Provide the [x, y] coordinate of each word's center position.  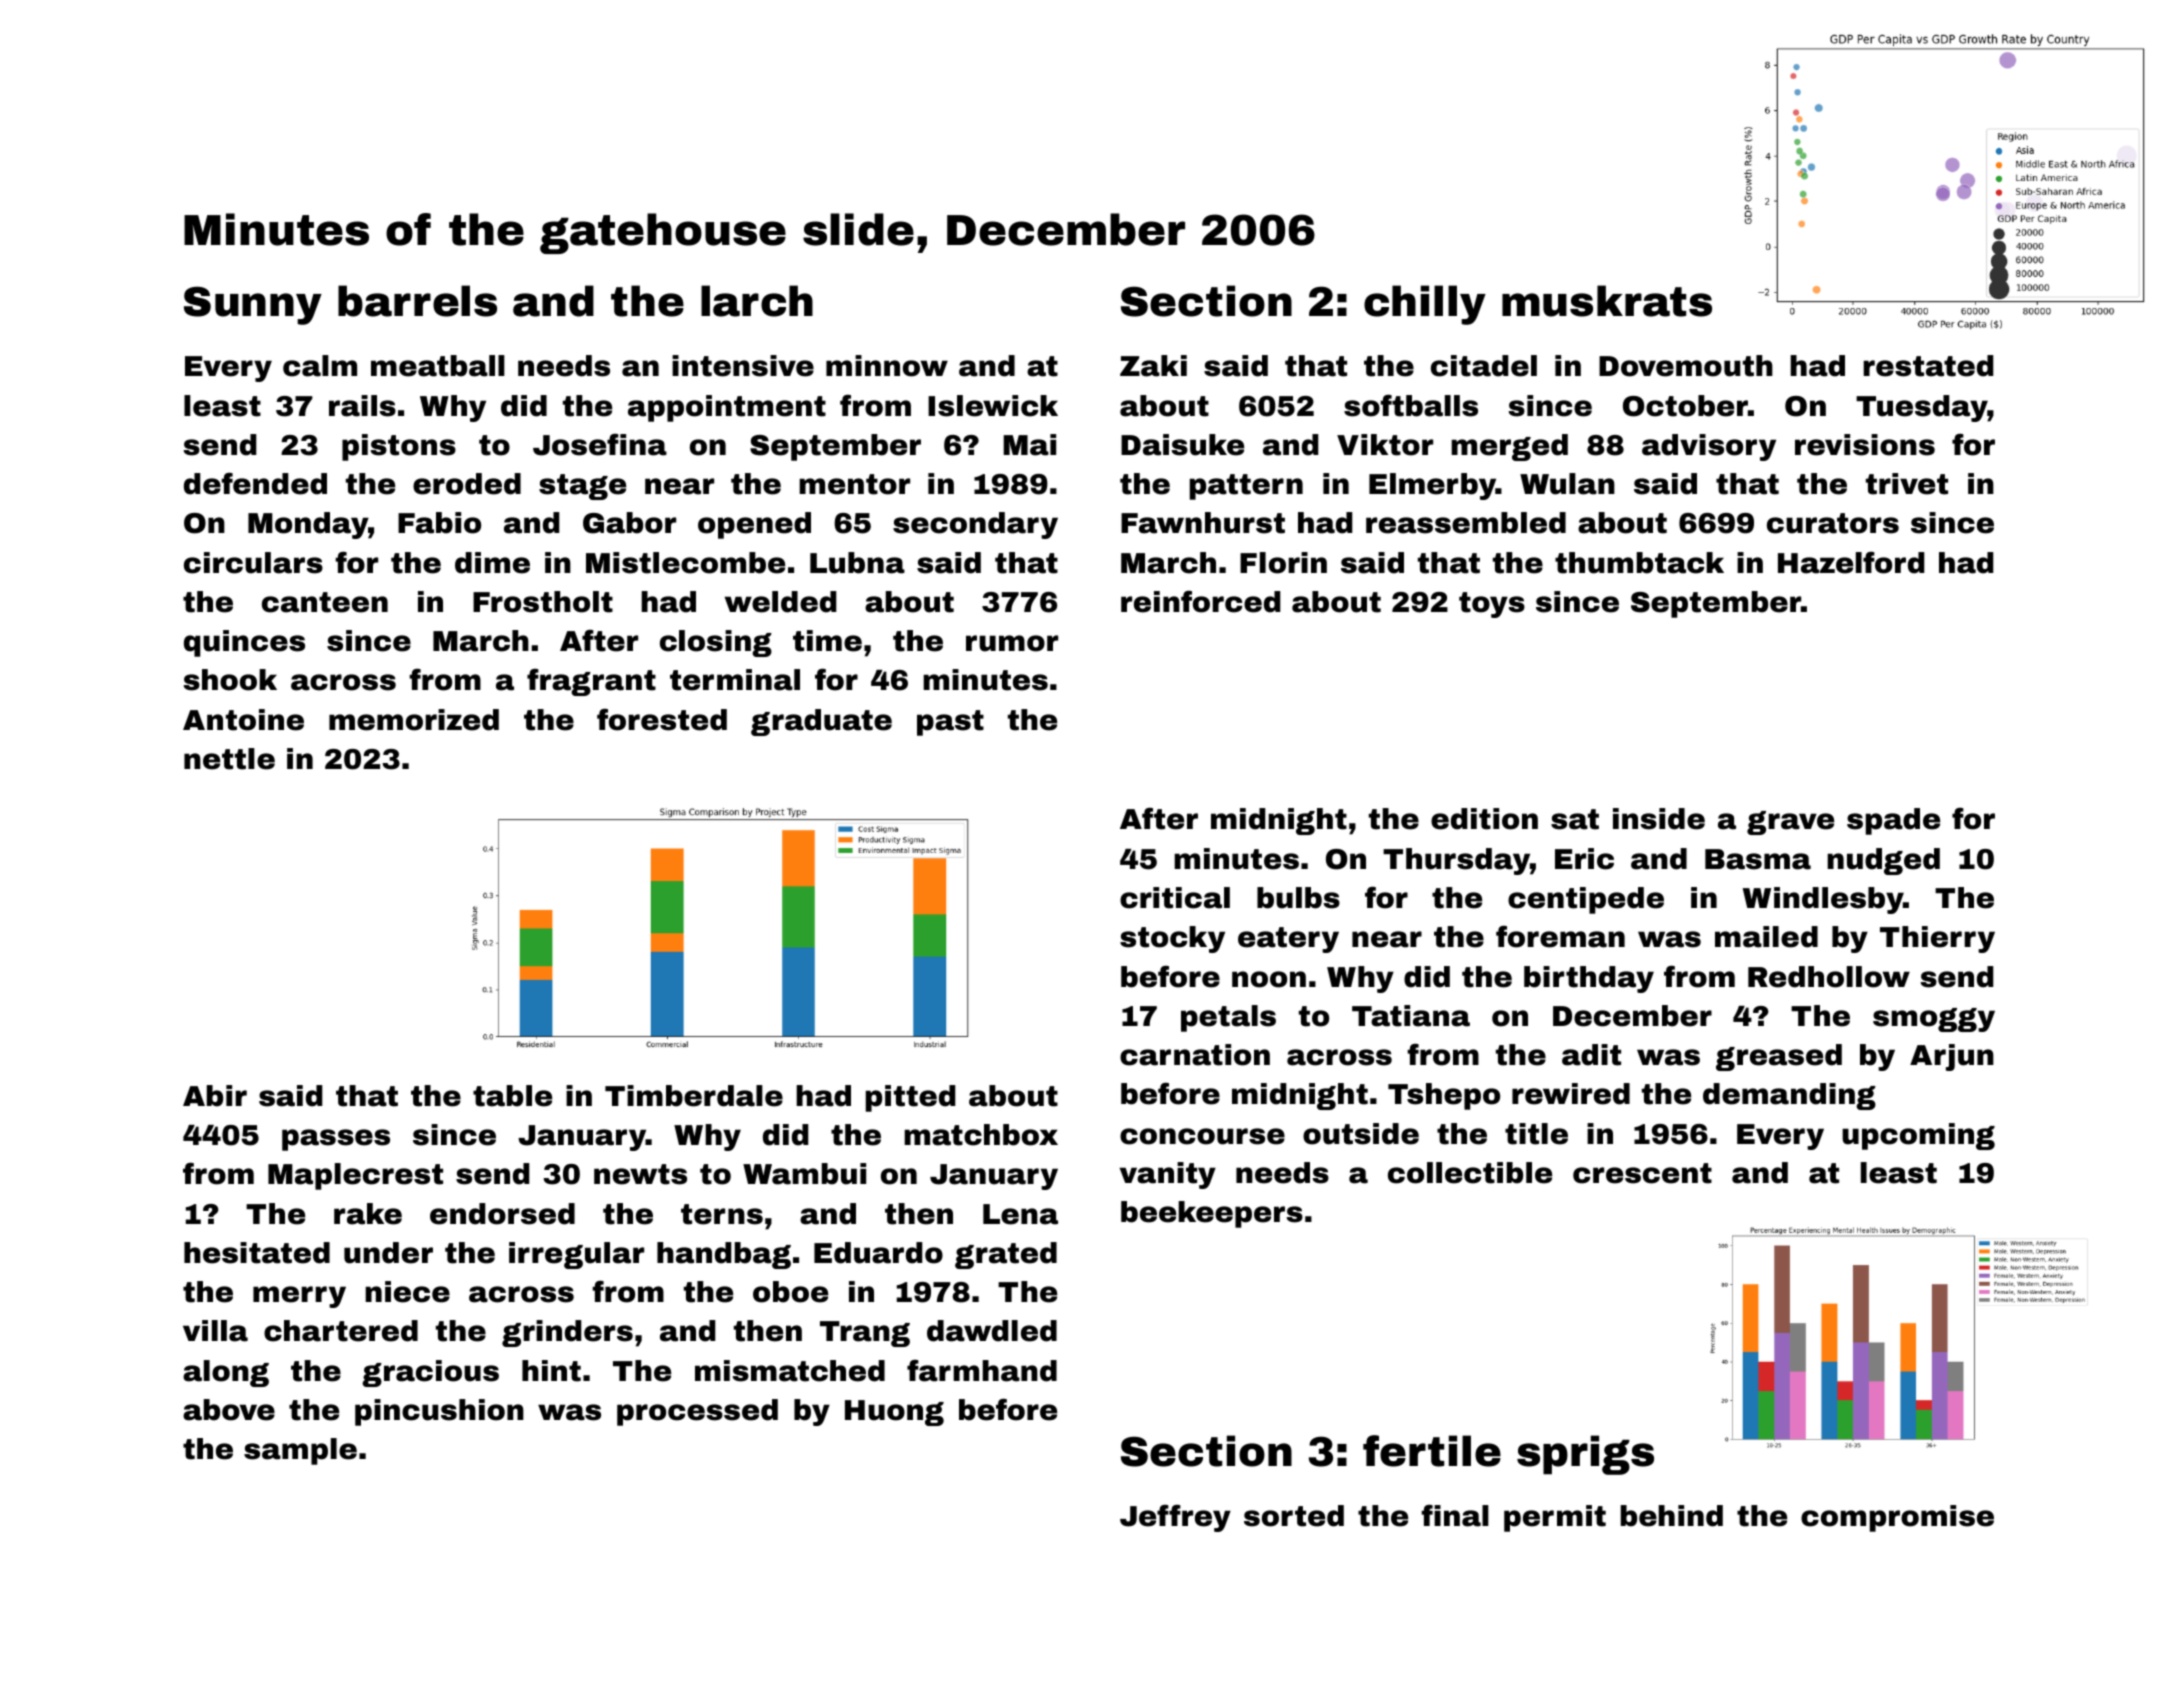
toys [1492, 605]
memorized [414, 720]
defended [255, 483]
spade [1893, 821]
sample [300, 1451]
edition [1484, 819]
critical [1175, 898]
